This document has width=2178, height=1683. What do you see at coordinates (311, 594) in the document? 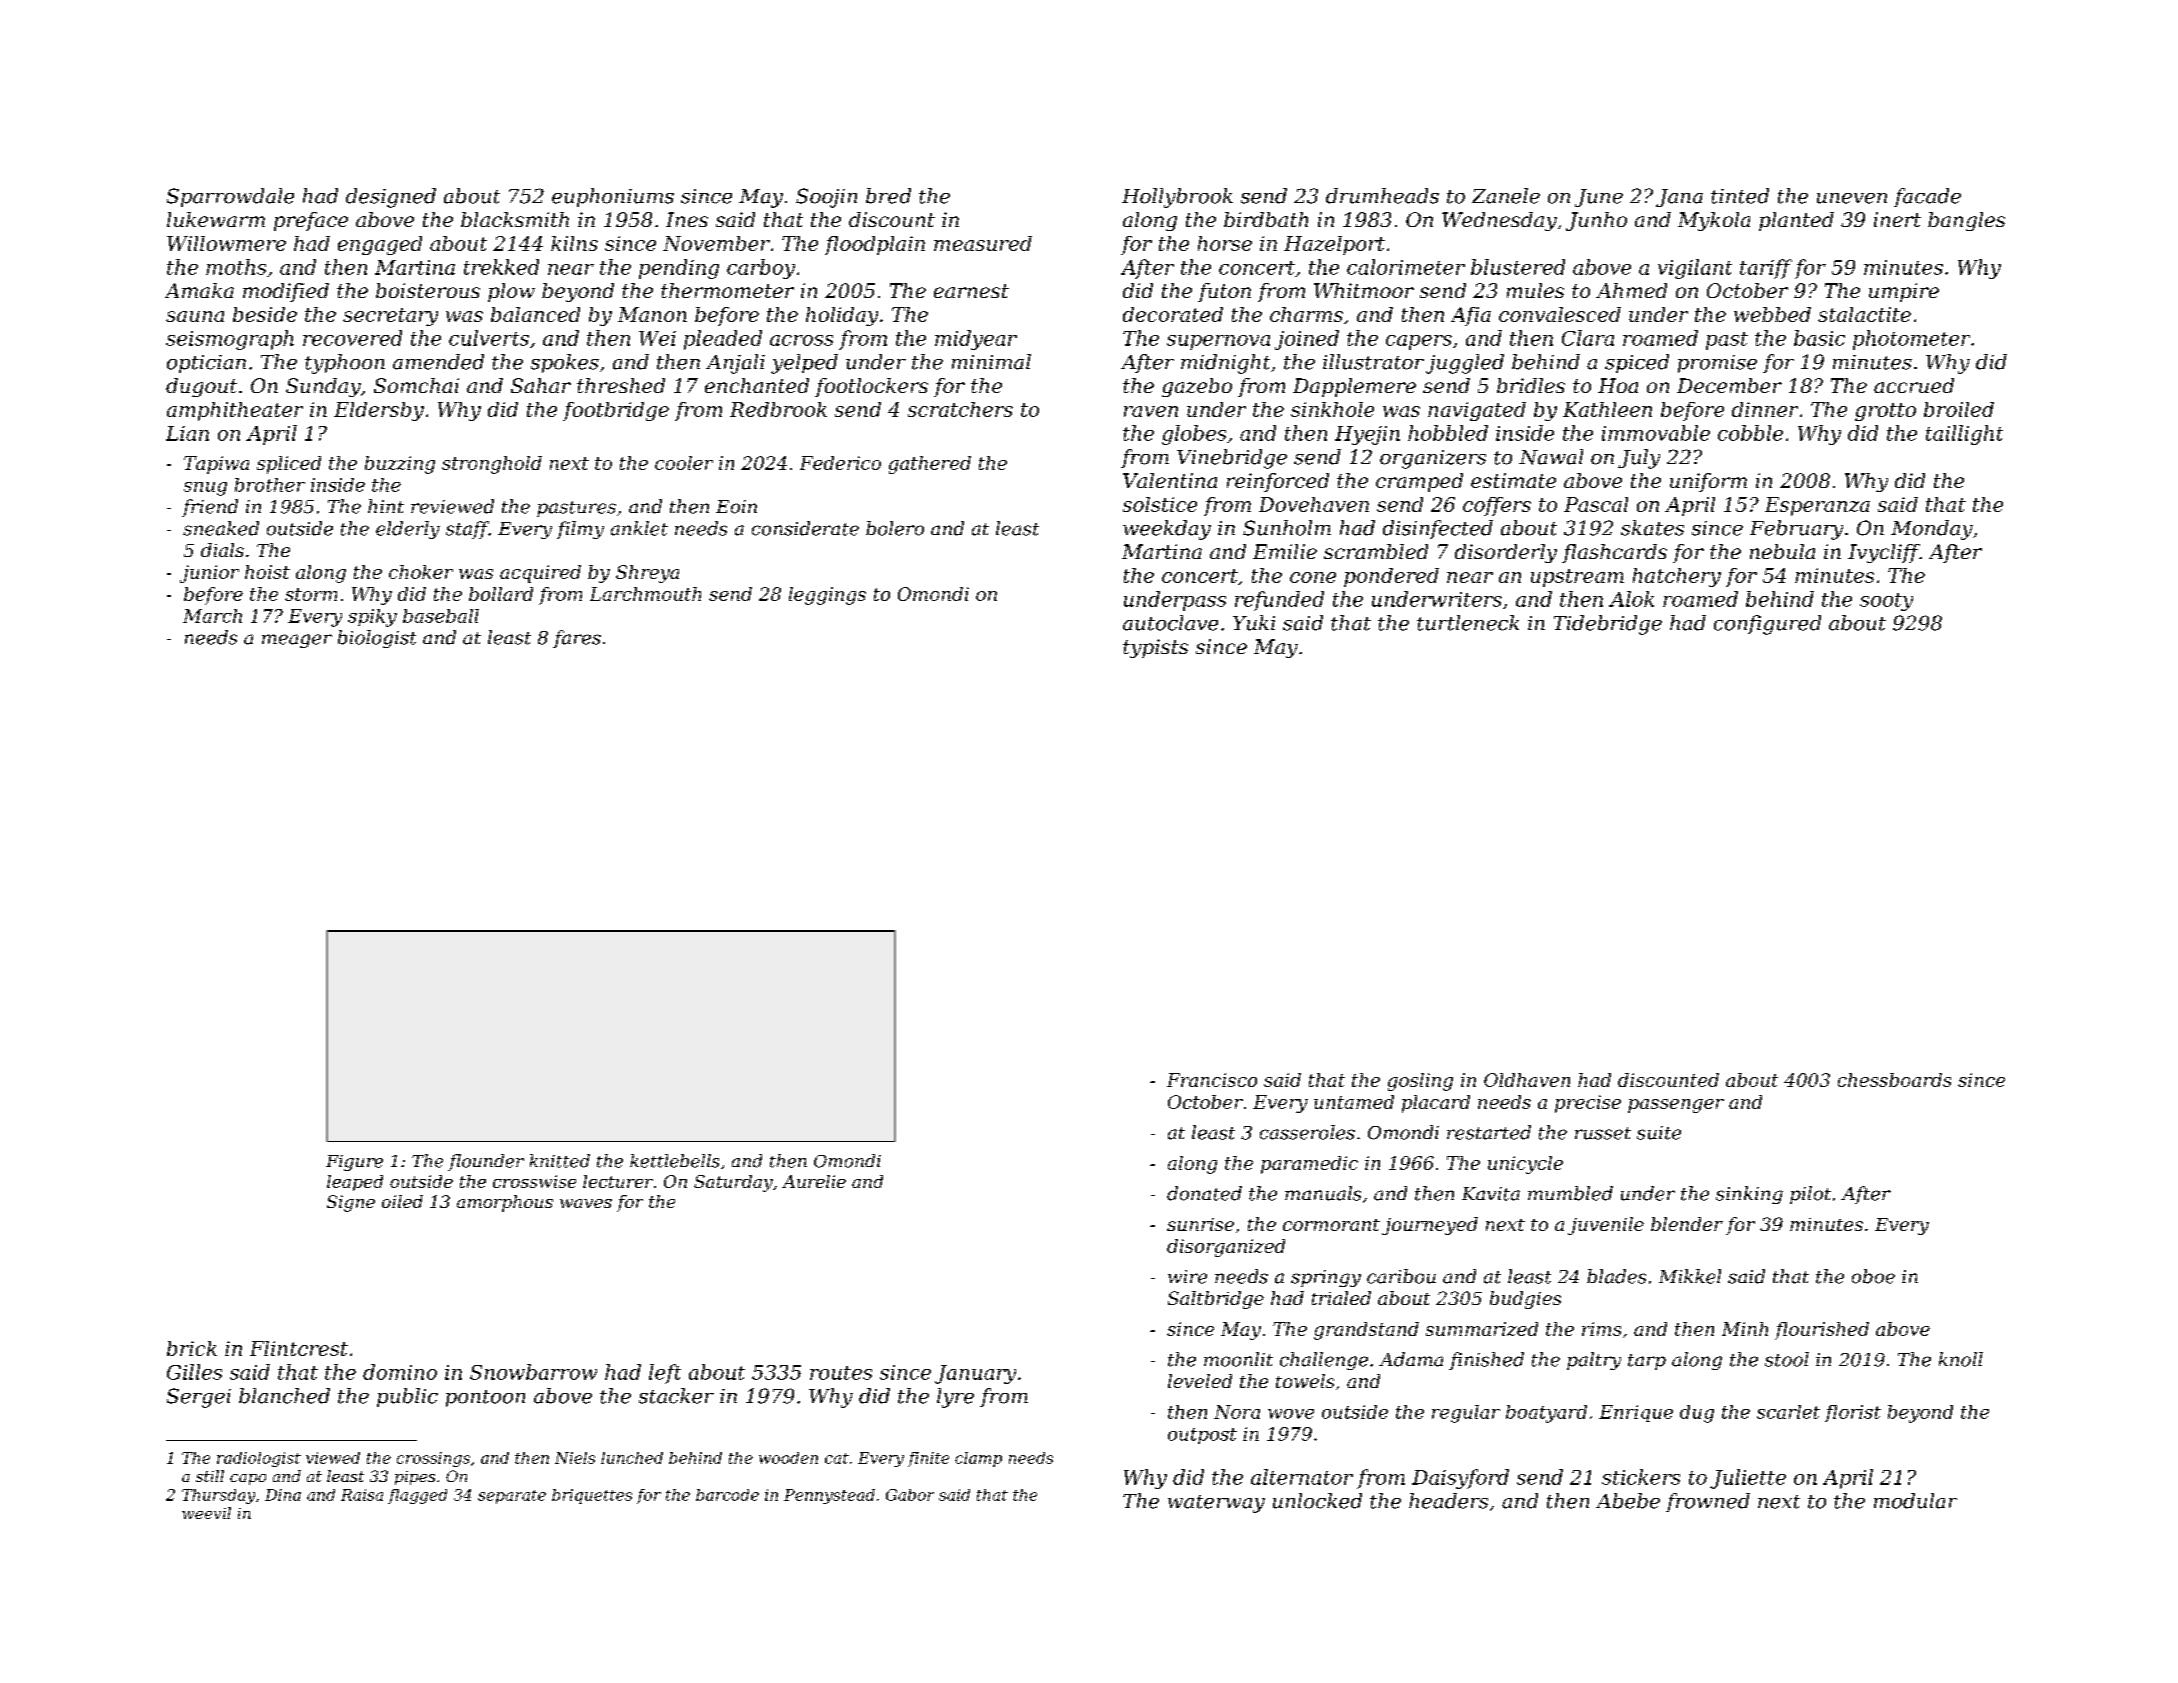
I see `storm` at bounding box center [311, 594].
